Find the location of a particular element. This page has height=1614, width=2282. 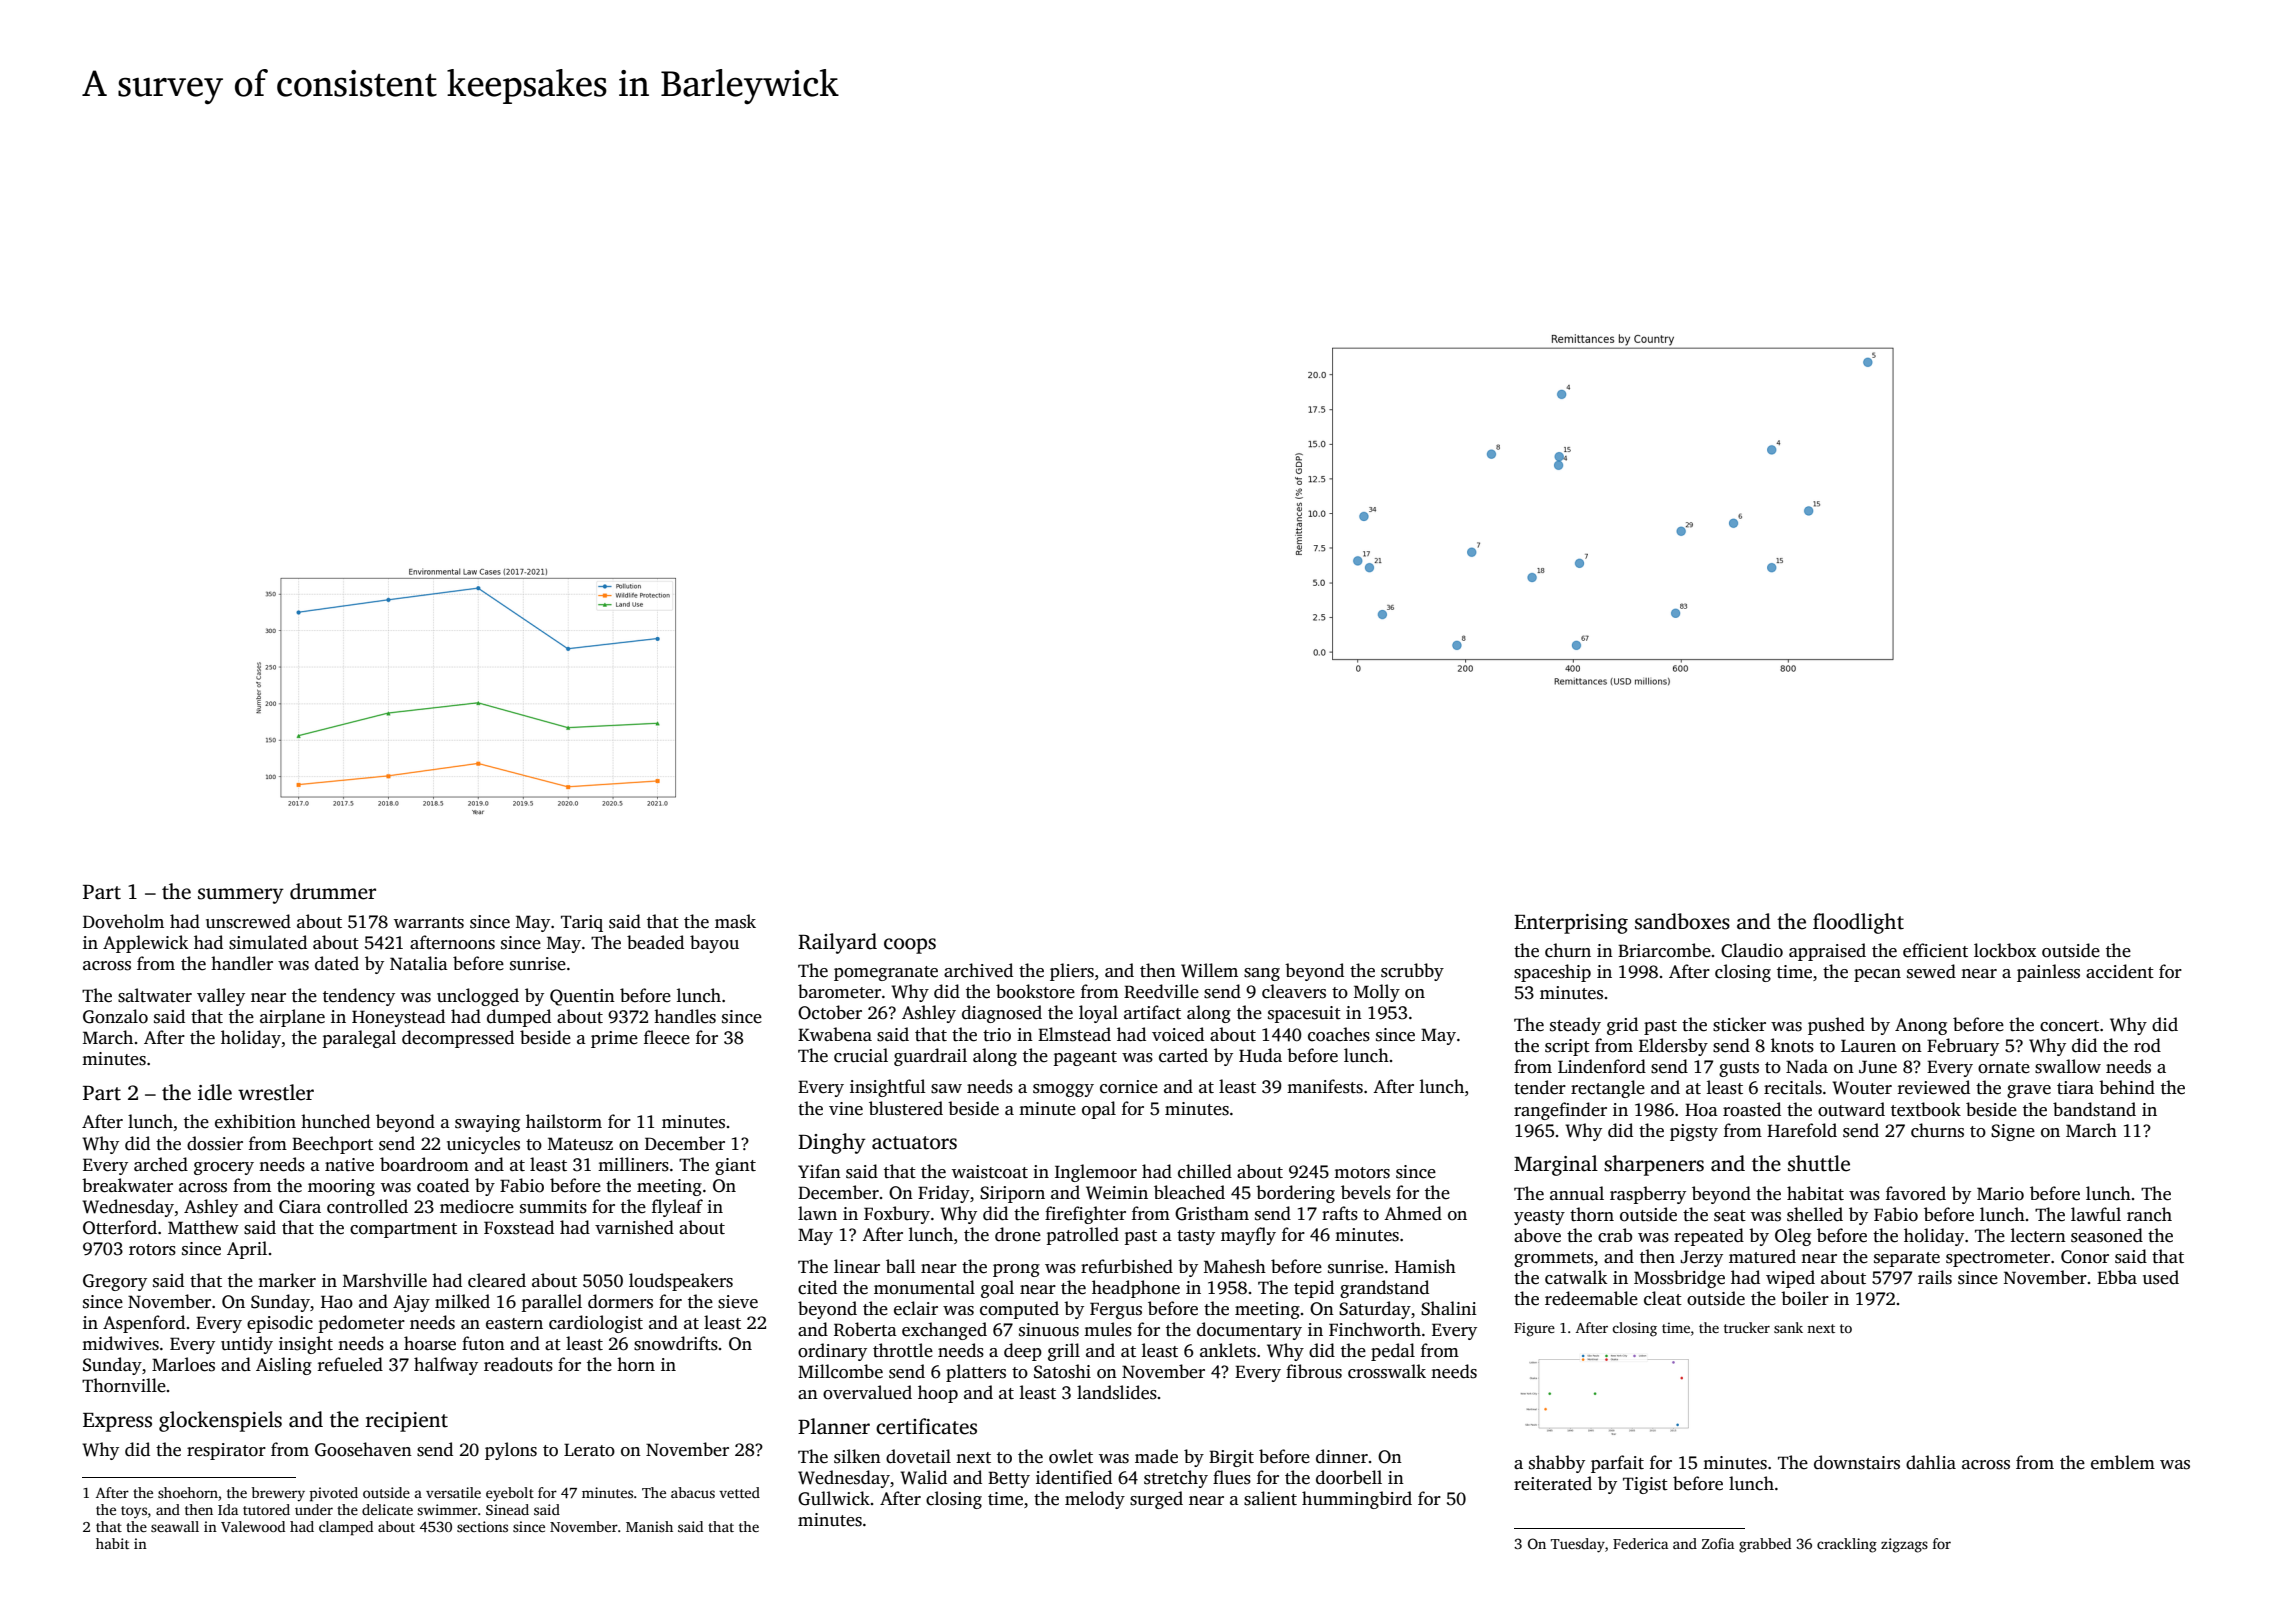

separate is located at coordinates (1907, 1259).
